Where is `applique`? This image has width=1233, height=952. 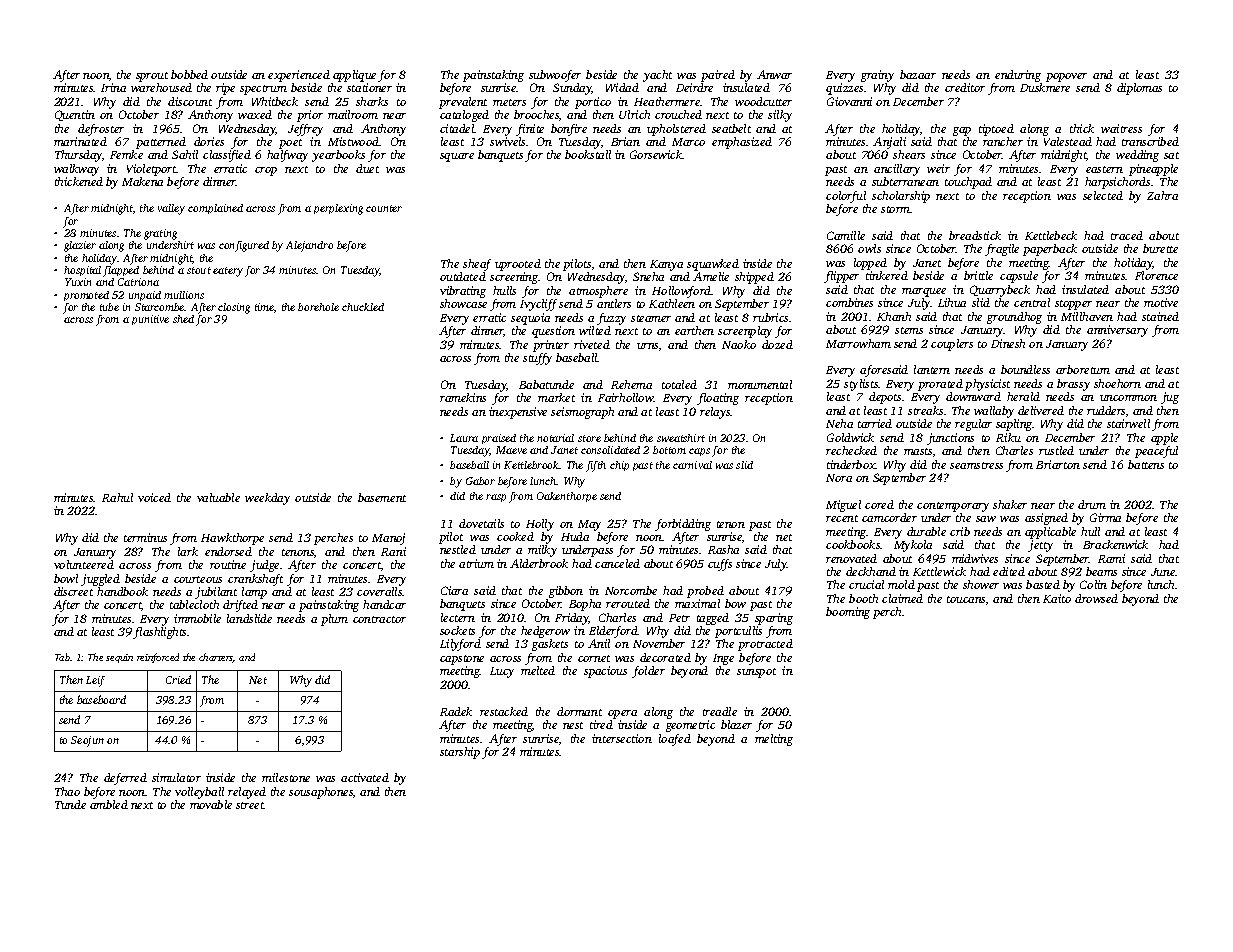 applique is located at coordinates (354, 76).
